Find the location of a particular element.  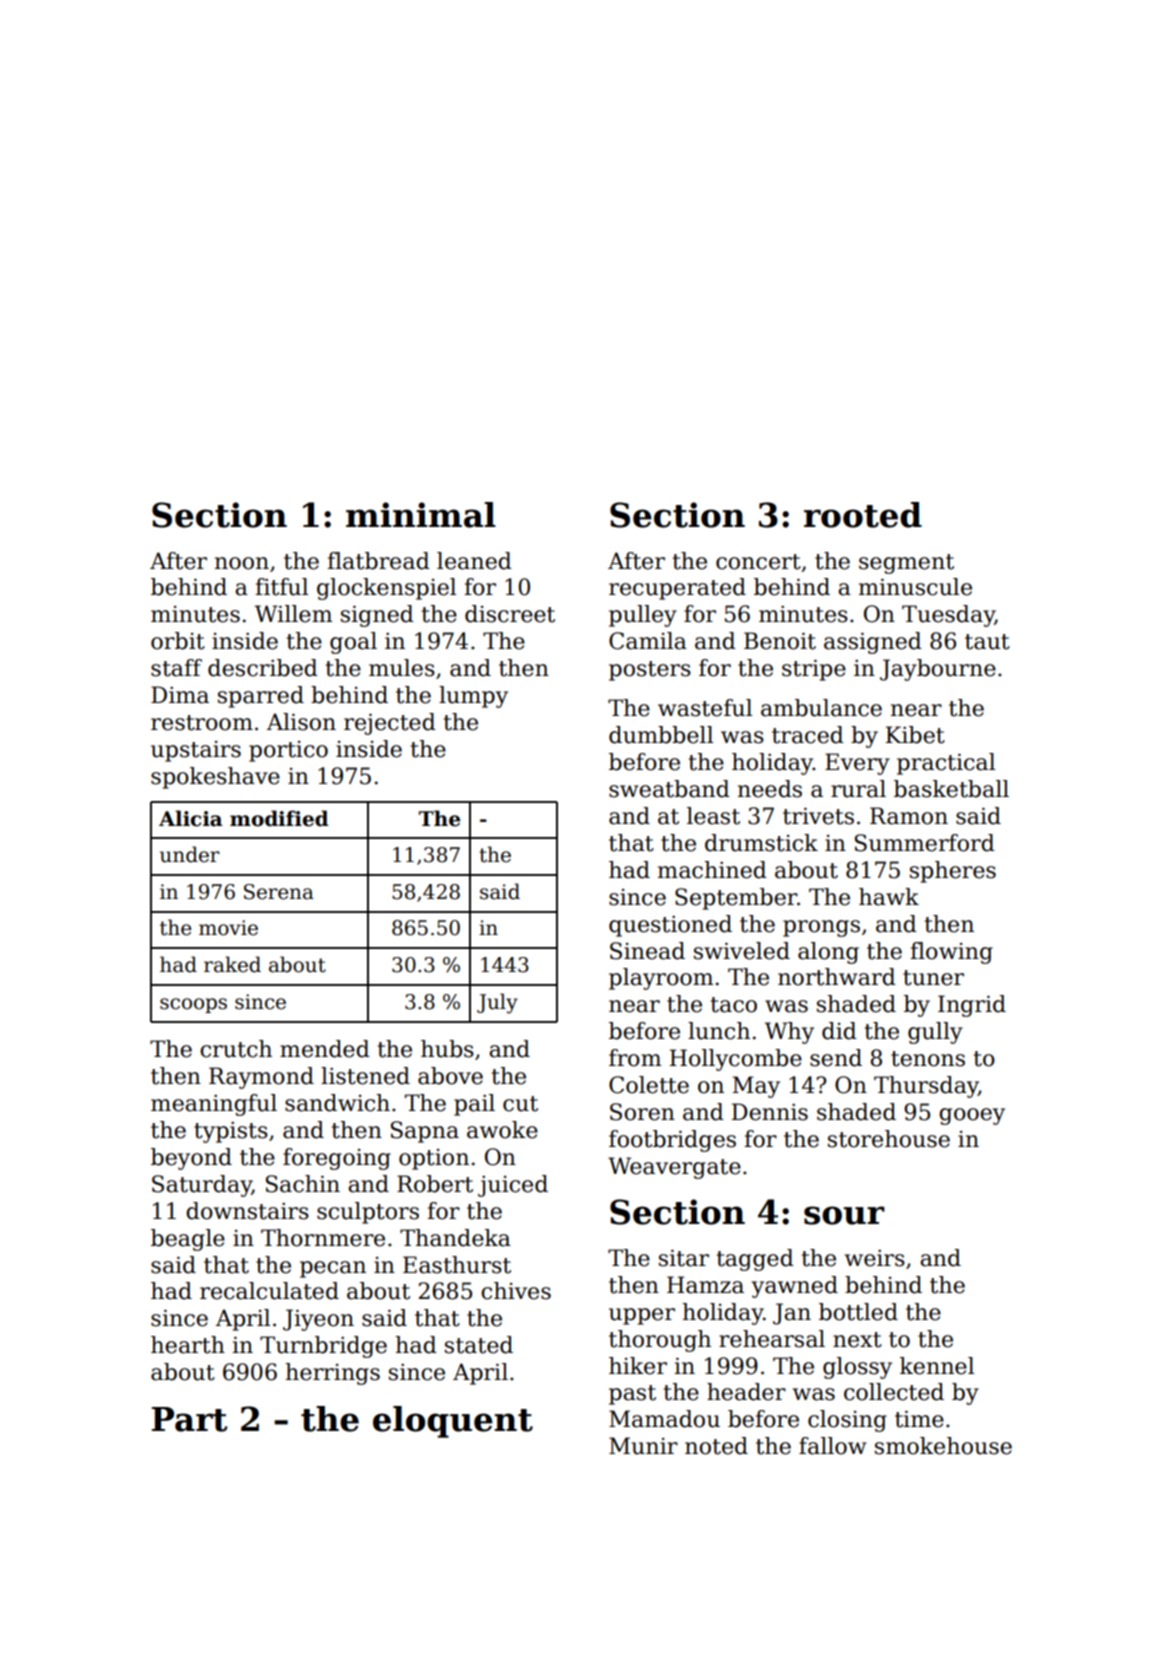

playroom is located at coordinates (661, 979).
